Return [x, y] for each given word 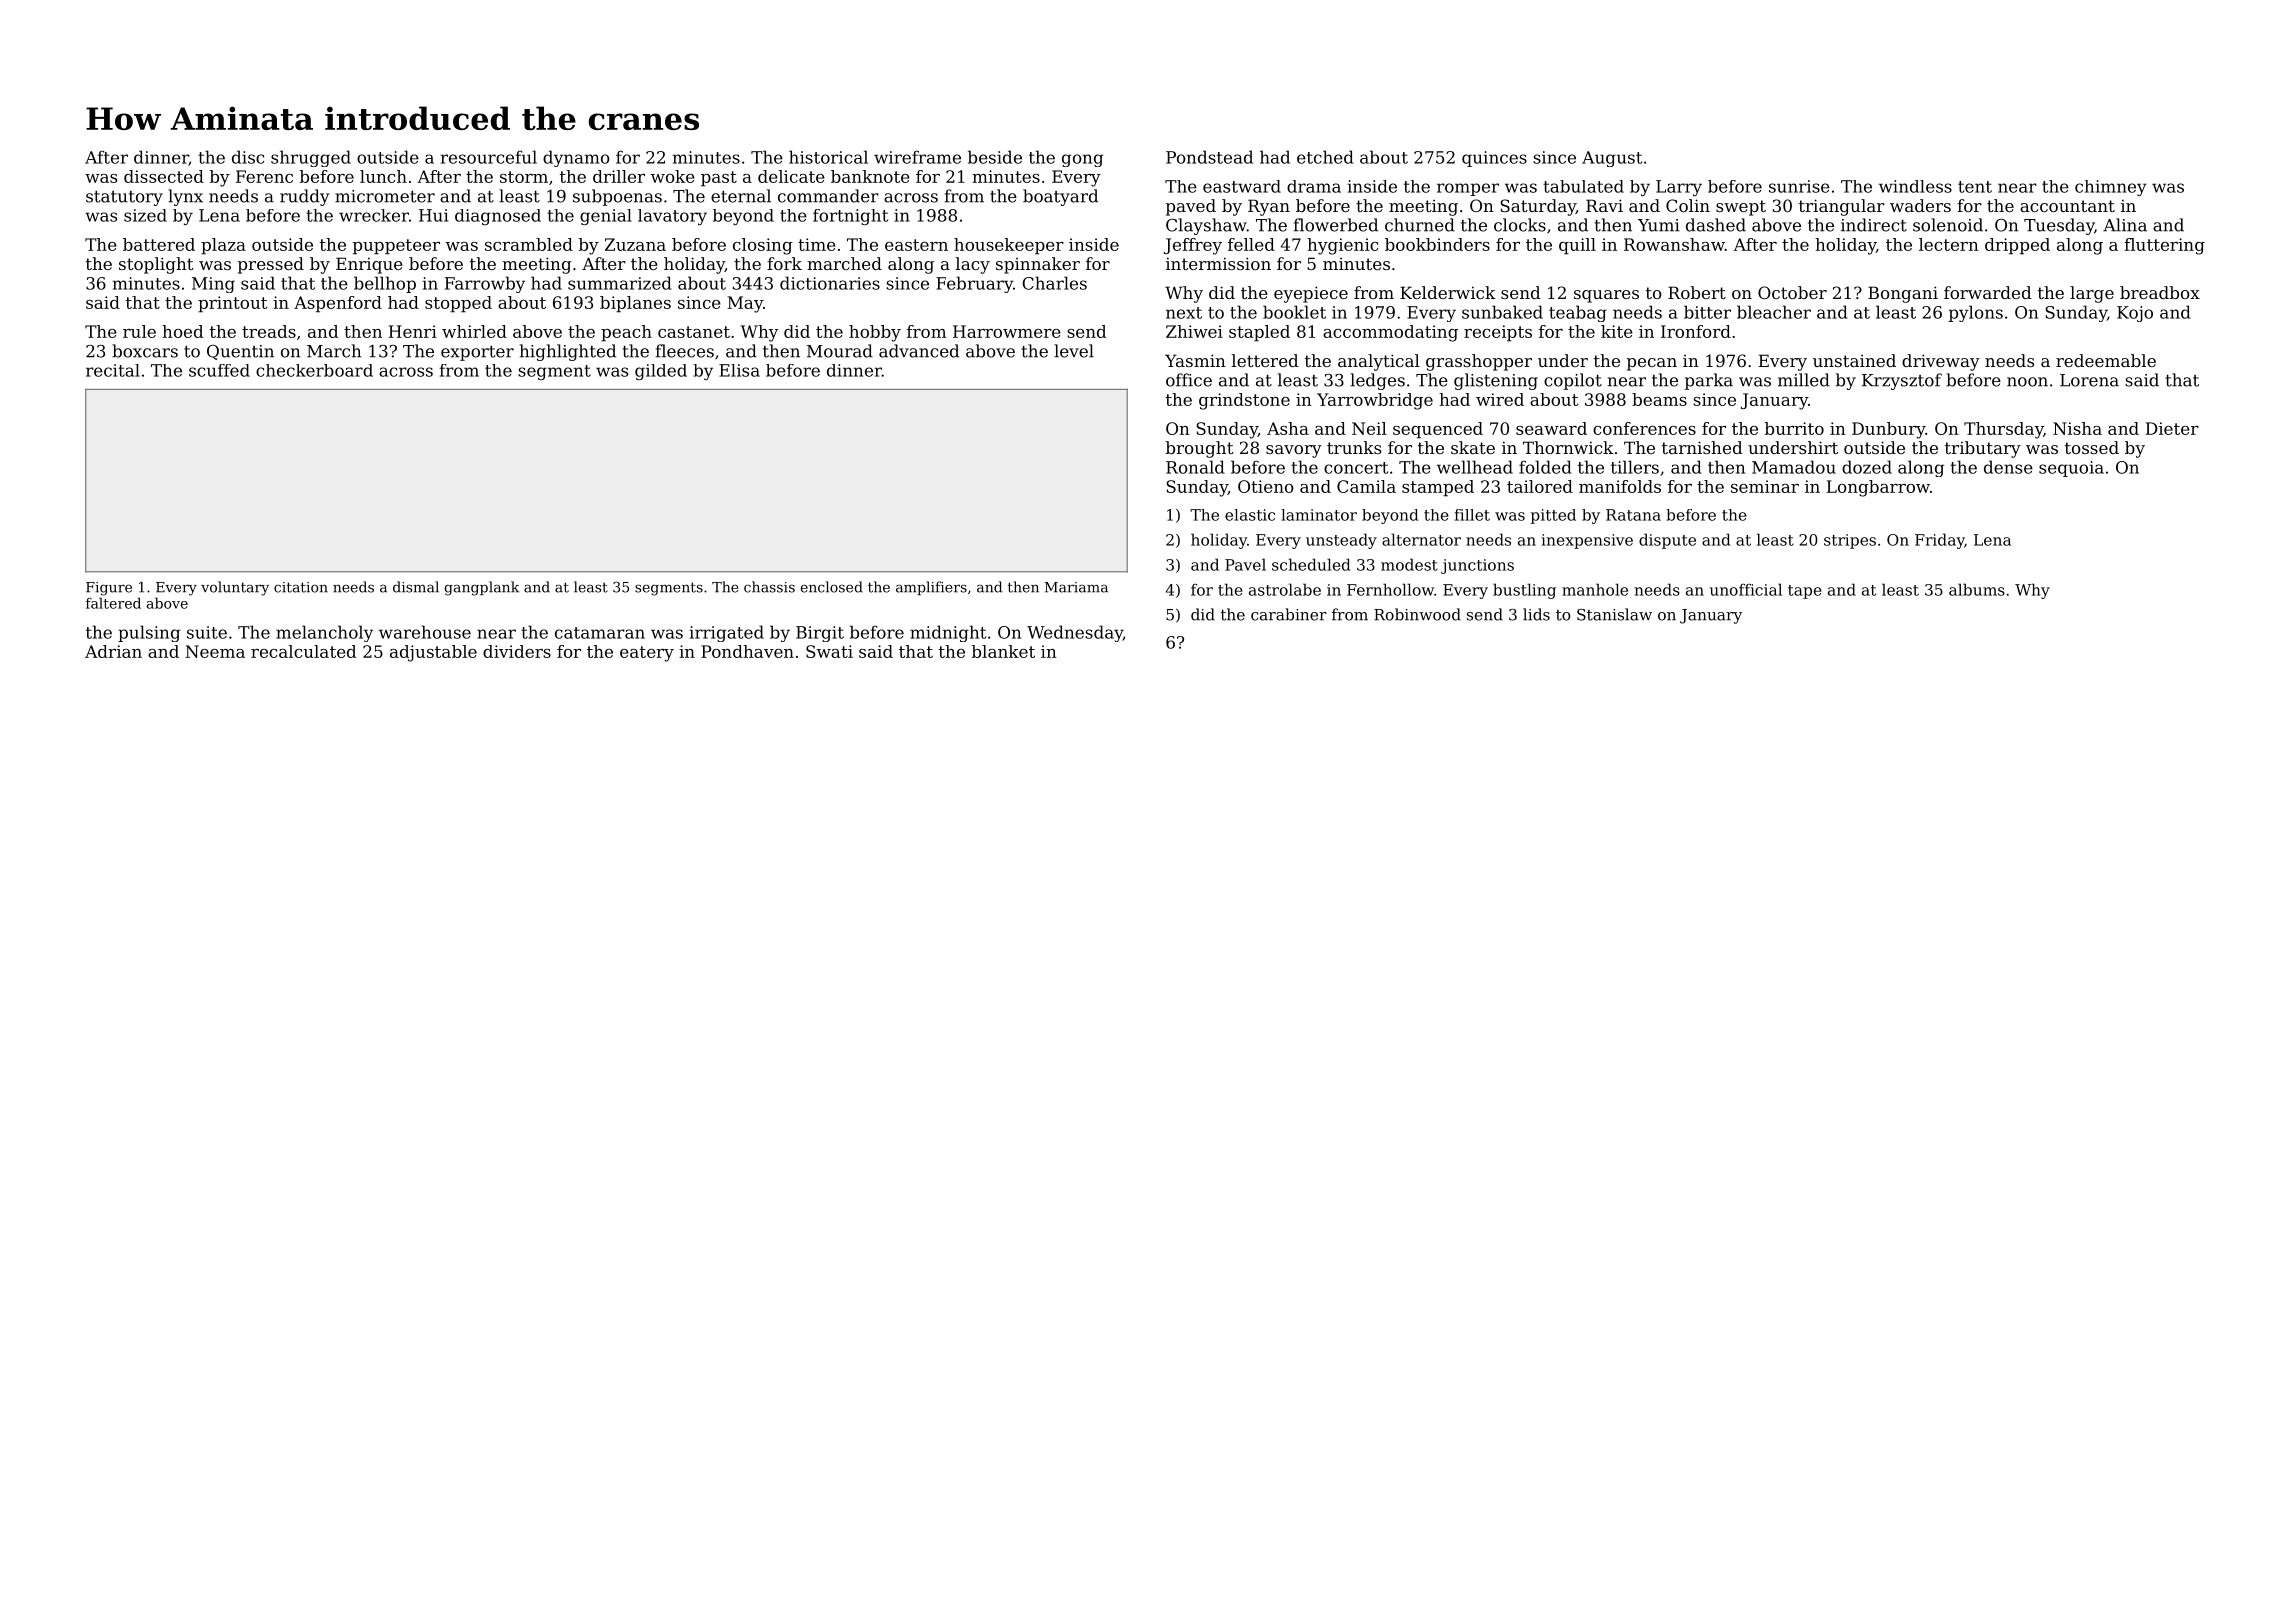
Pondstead [1209, 157]
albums [1977, 589]
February [974, 284]
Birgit [820, 634]
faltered [113, 603]
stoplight [156, 265]
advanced [919, 351]
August [1612, 159]
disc [248, 157]
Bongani [1903, 294]
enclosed [831, 587]
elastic [1250, 515]
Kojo [2135, 314]
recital [113, 370]
